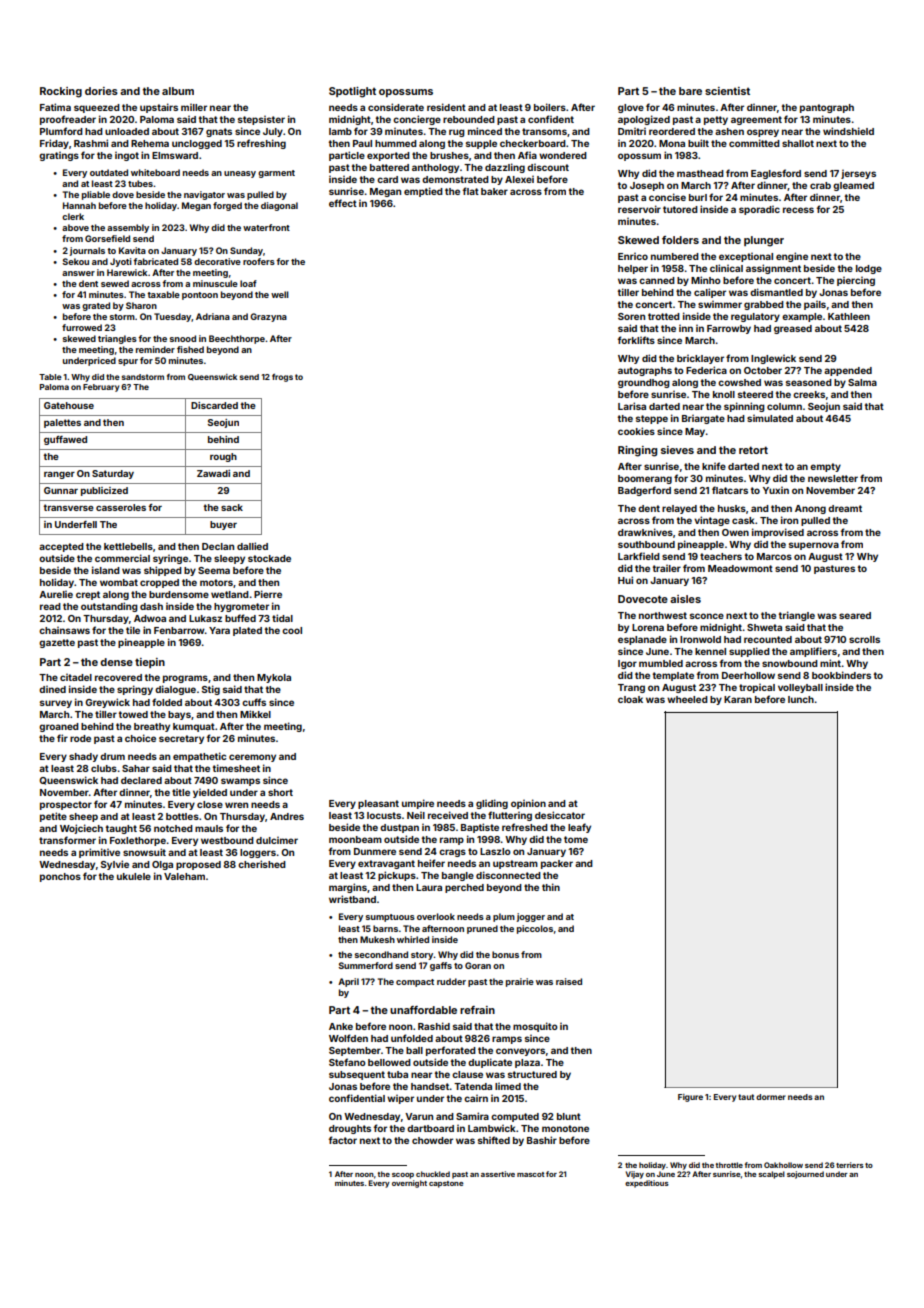 This image has width=924, height=1308. What do you see at coordinates (550, 107) in the image?
I see `boilers` at bounding box center [550, 107].
